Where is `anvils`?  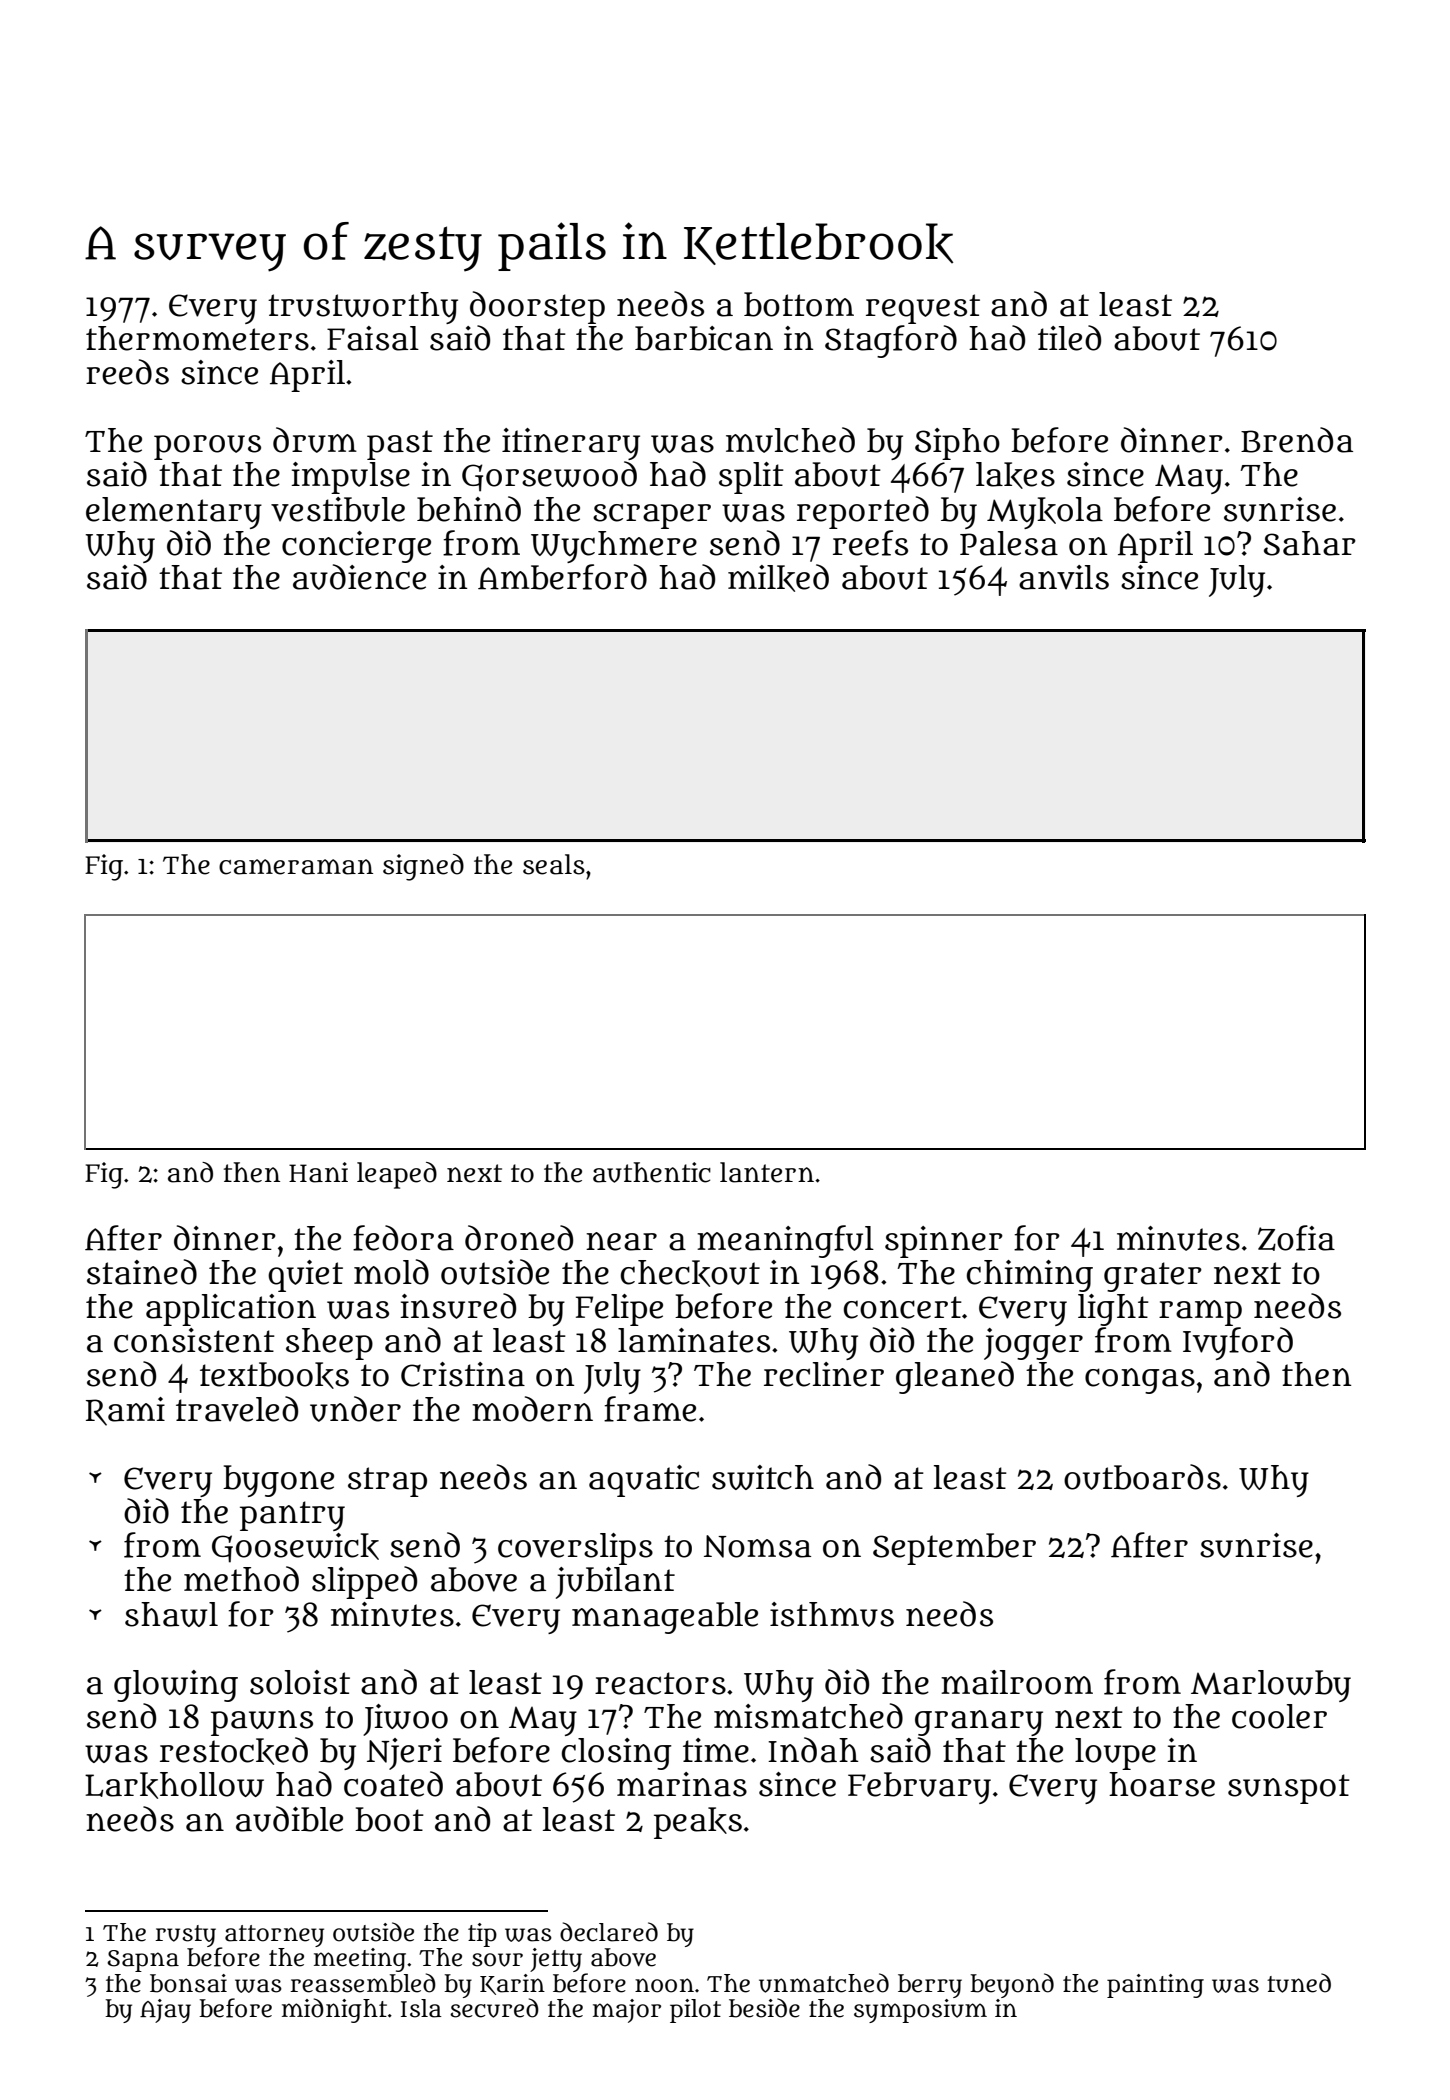
anvils is located at coordinates (1064, 577).
